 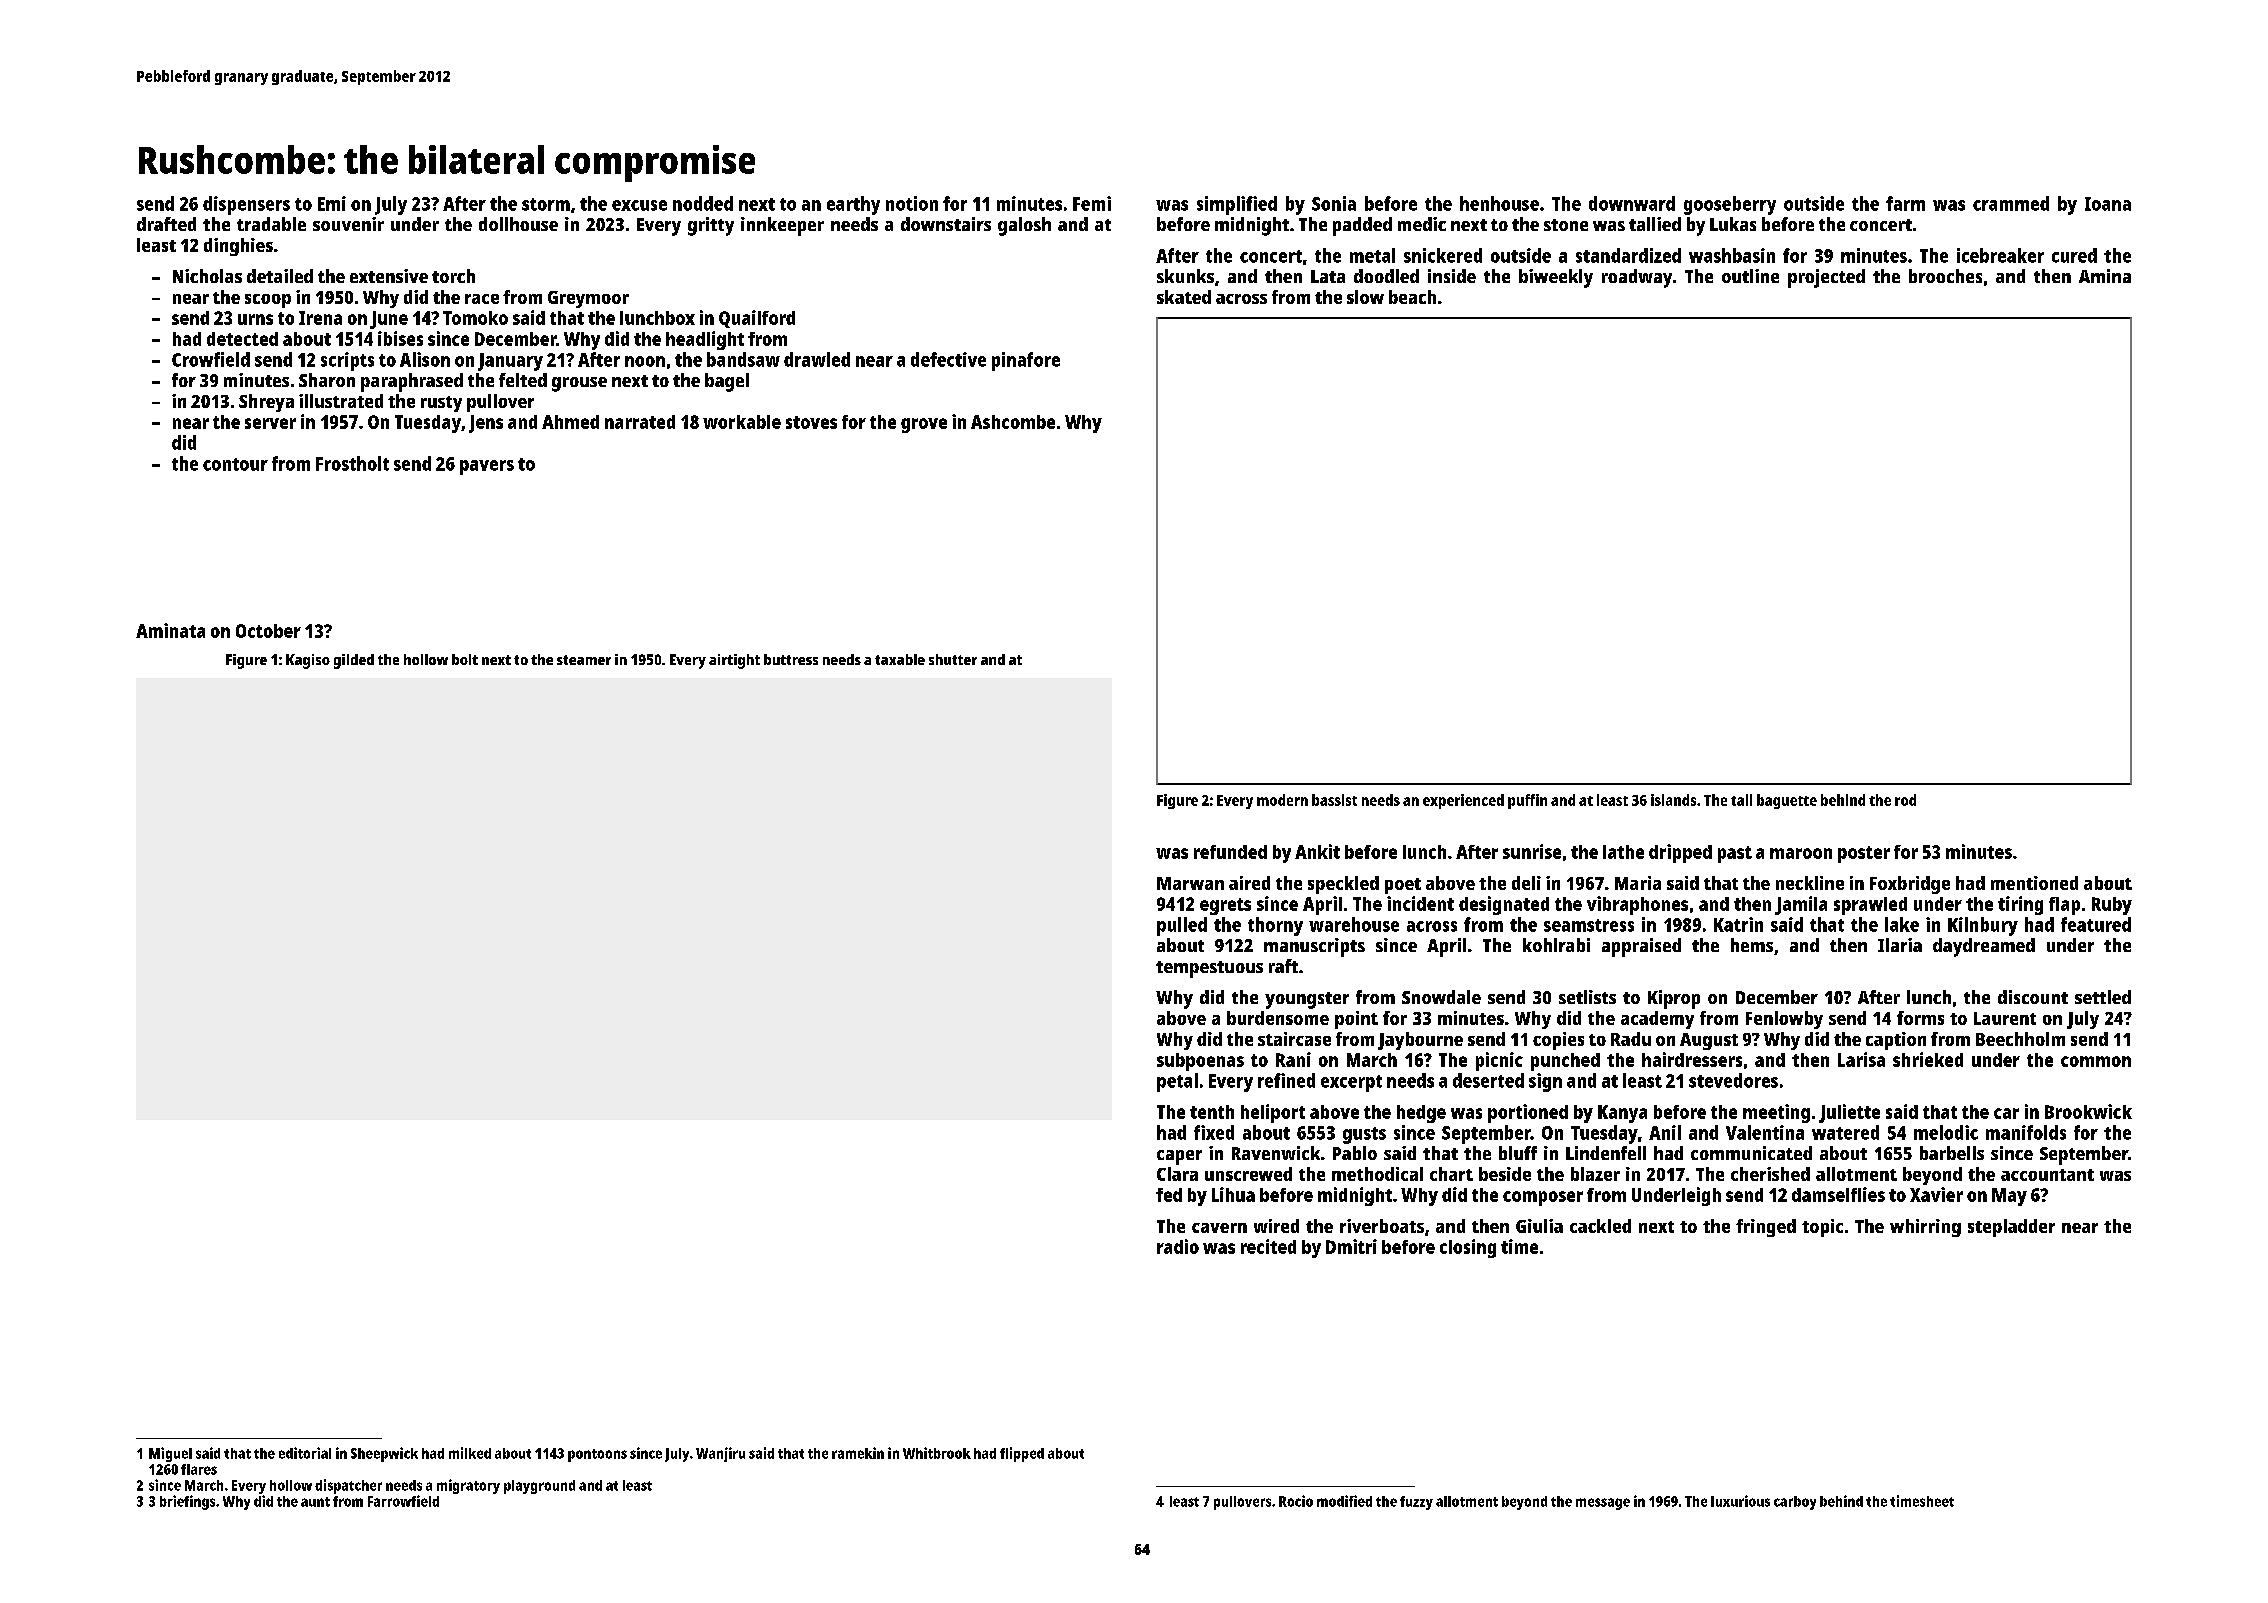 I want to click on message, so click(x=1603, y=1504).
